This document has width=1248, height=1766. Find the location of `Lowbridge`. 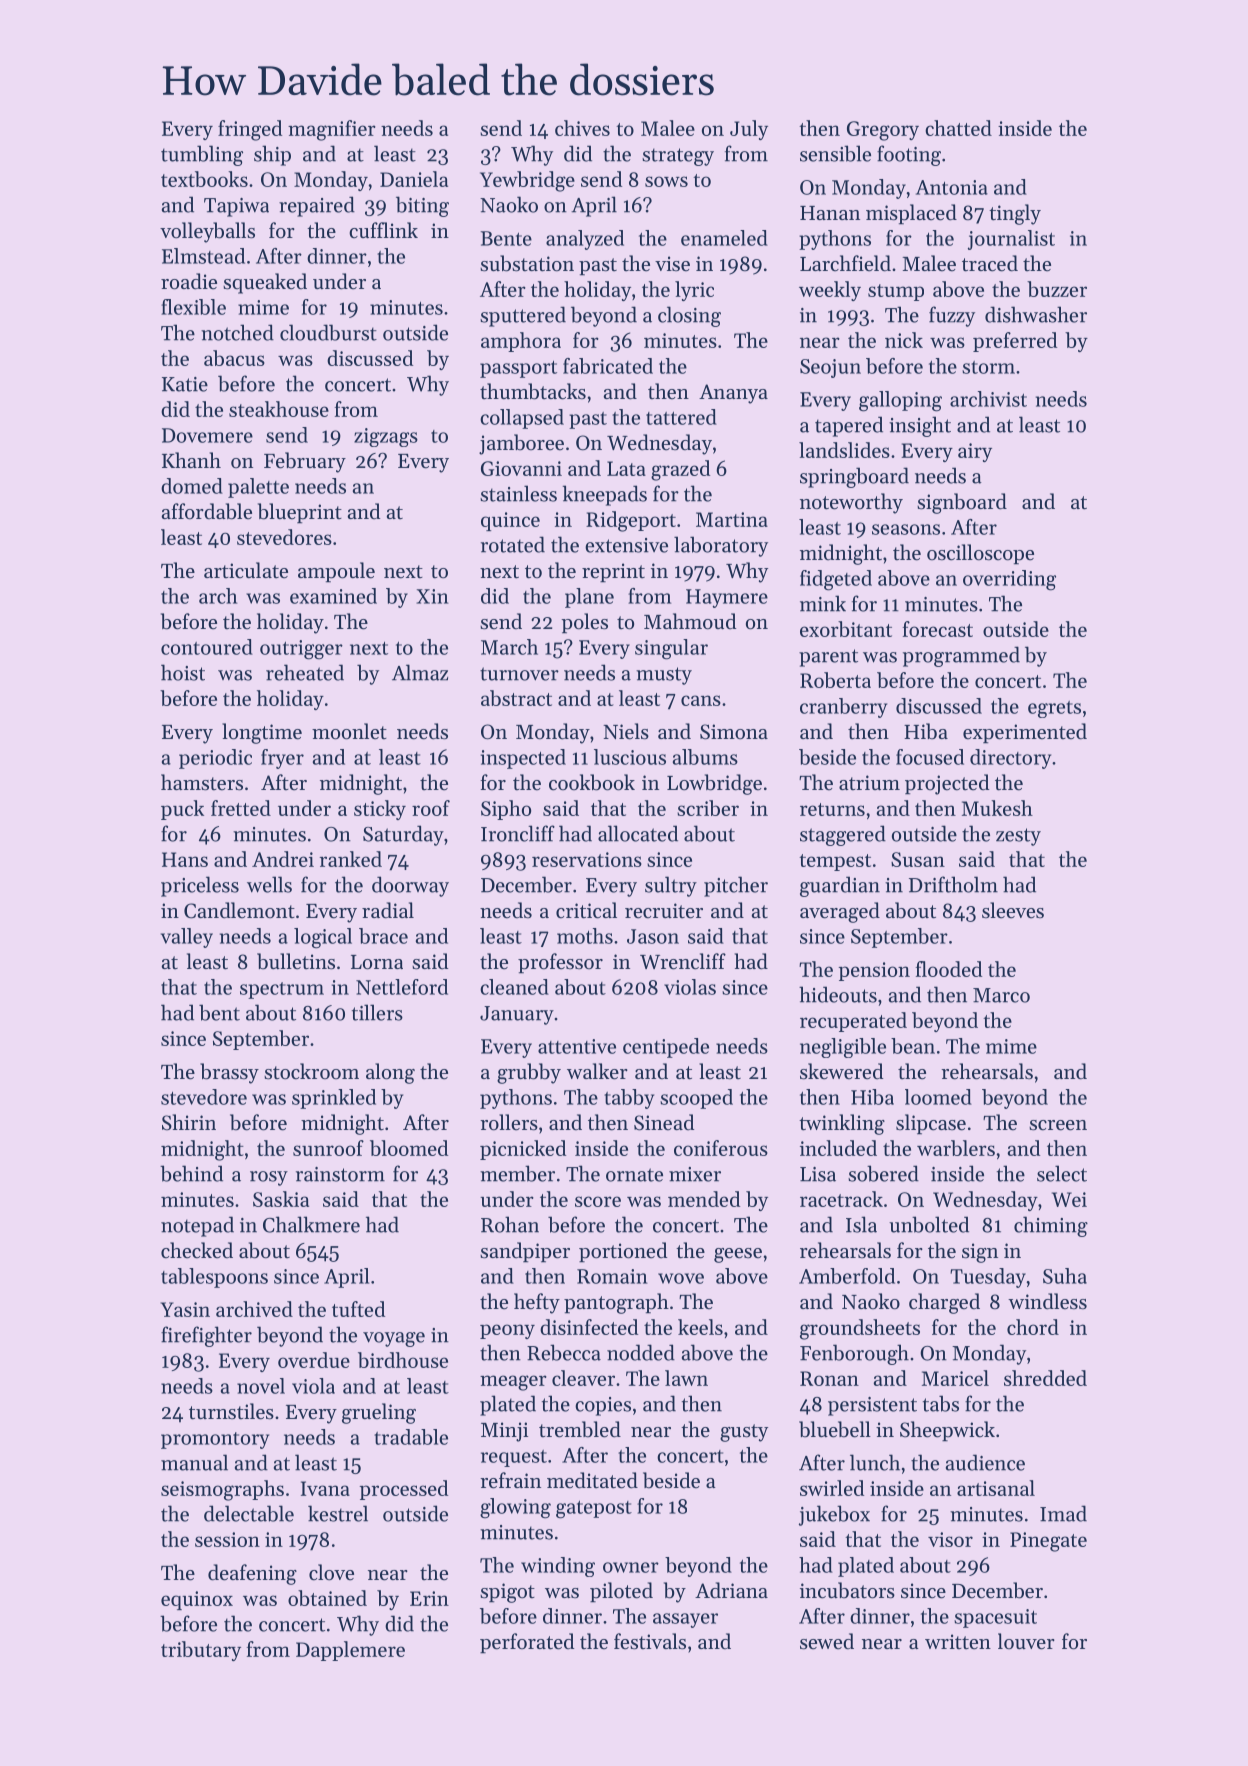

Lowbridge is located at coordinates (714, 784).
